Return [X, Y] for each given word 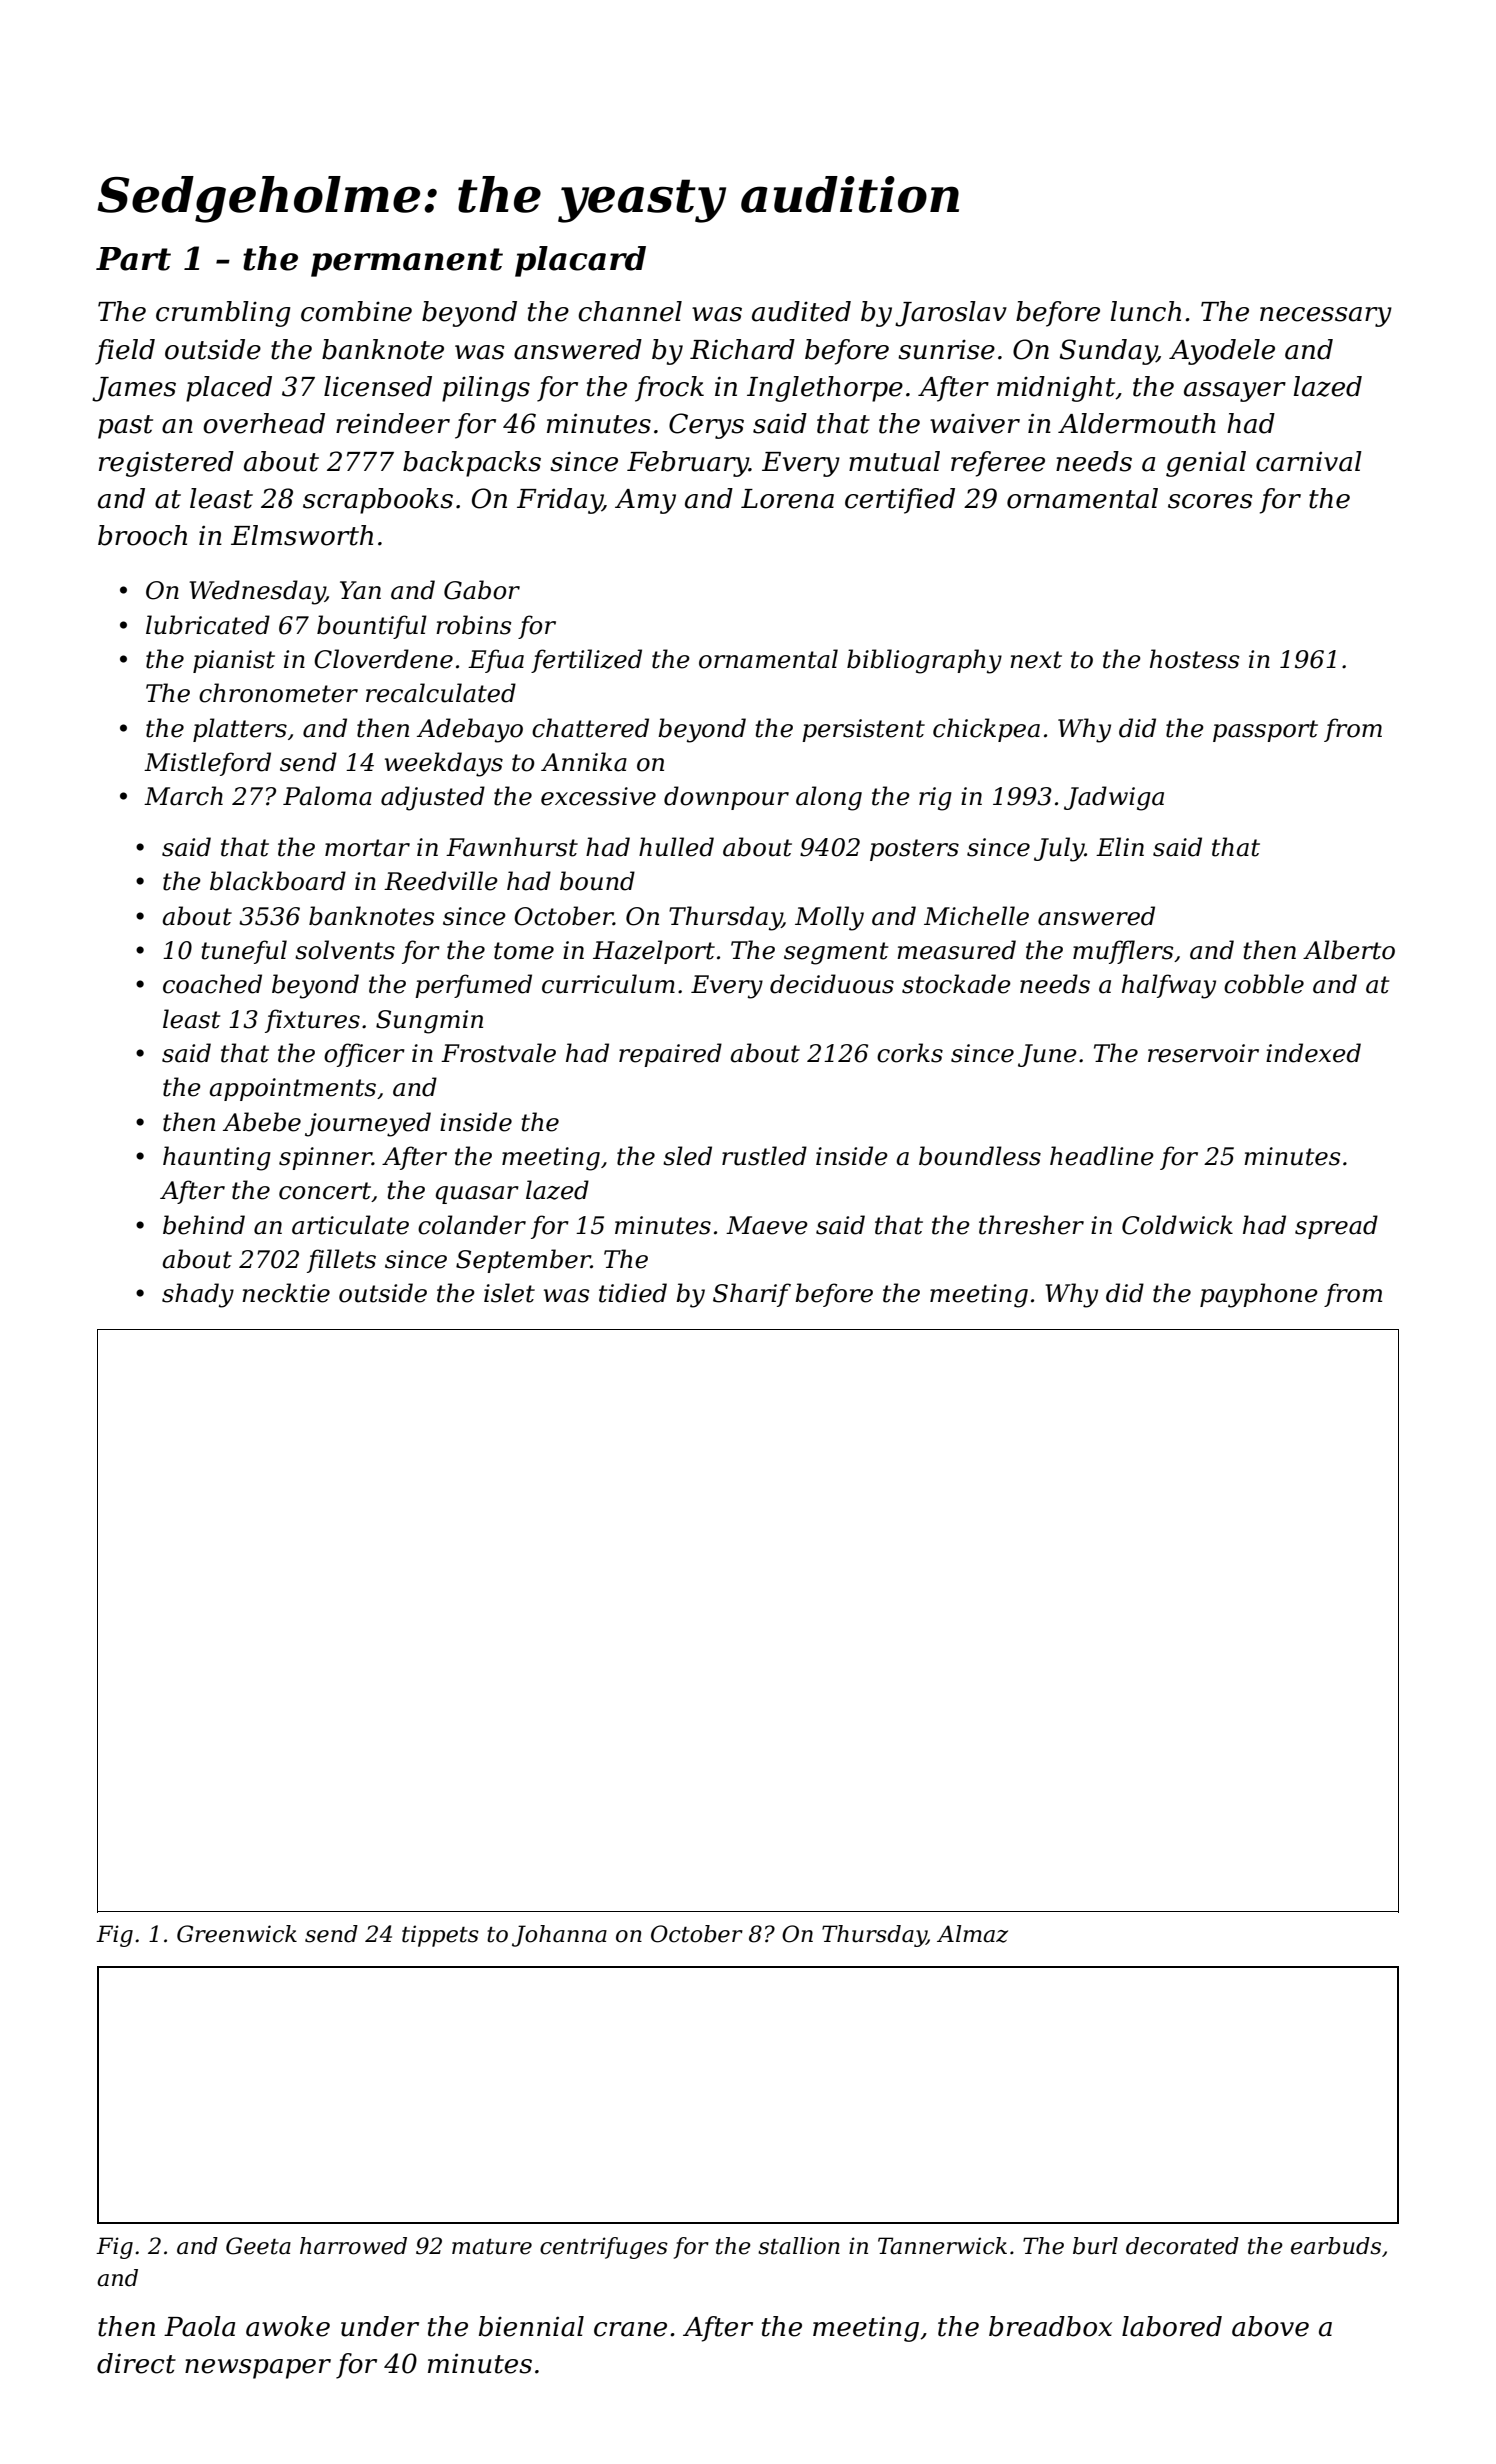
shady [198, 1295]
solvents [345, 950]
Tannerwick [942, 2246]
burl [1095, 2246]
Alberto [1349, 950]
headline [1102, 1156]
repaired [670, 1055]
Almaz [972, 1934]
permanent [407, 262]
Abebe [262, 1122]
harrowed [353, 2246]
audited [801, 311]
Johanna [559, 1936]
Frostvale [498, 1053]
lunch [1146, 311]
